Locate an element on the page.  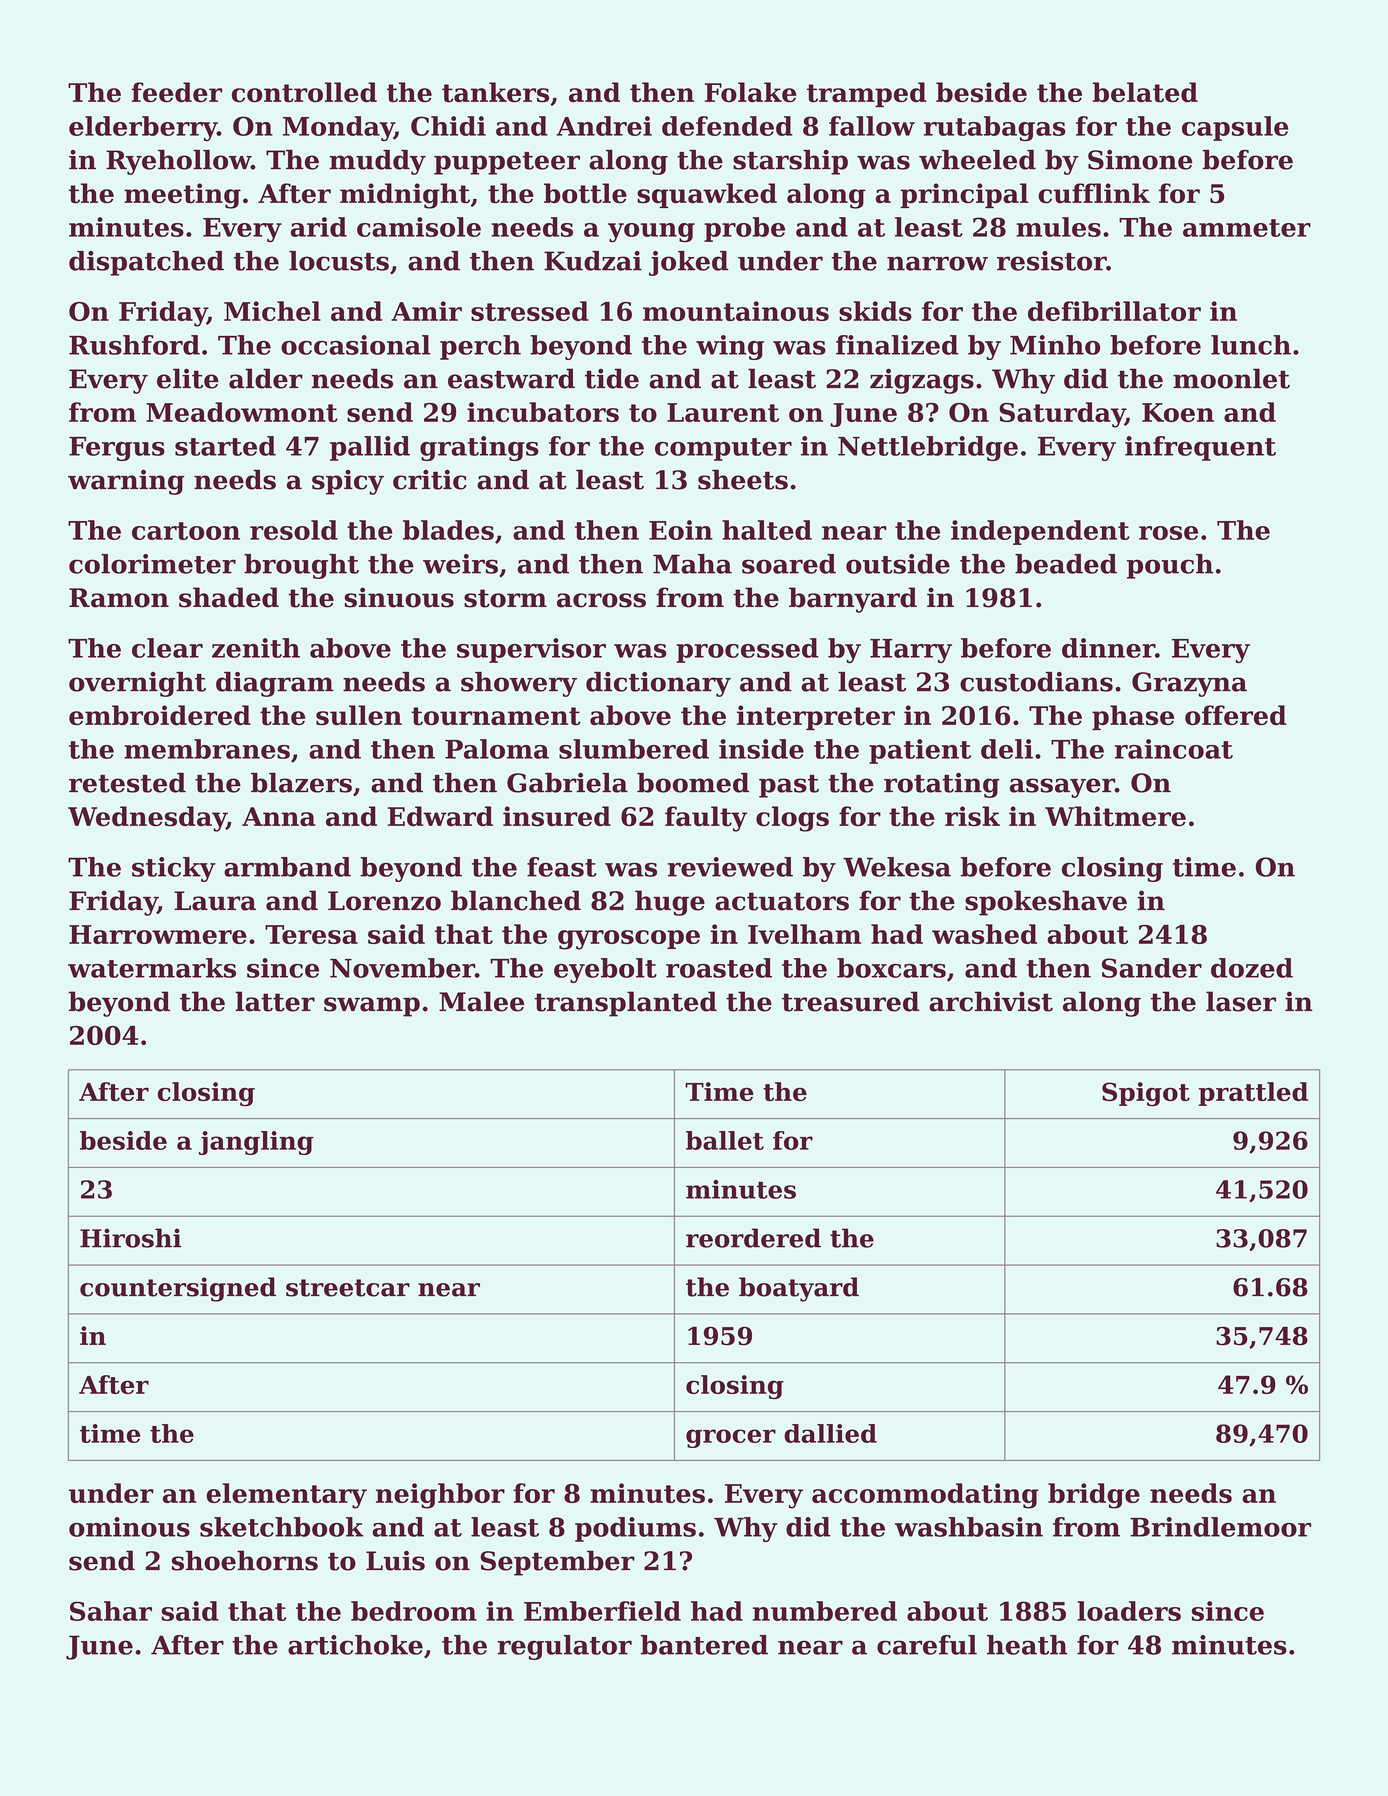
laser is located at coordinates (1241, 1001).
